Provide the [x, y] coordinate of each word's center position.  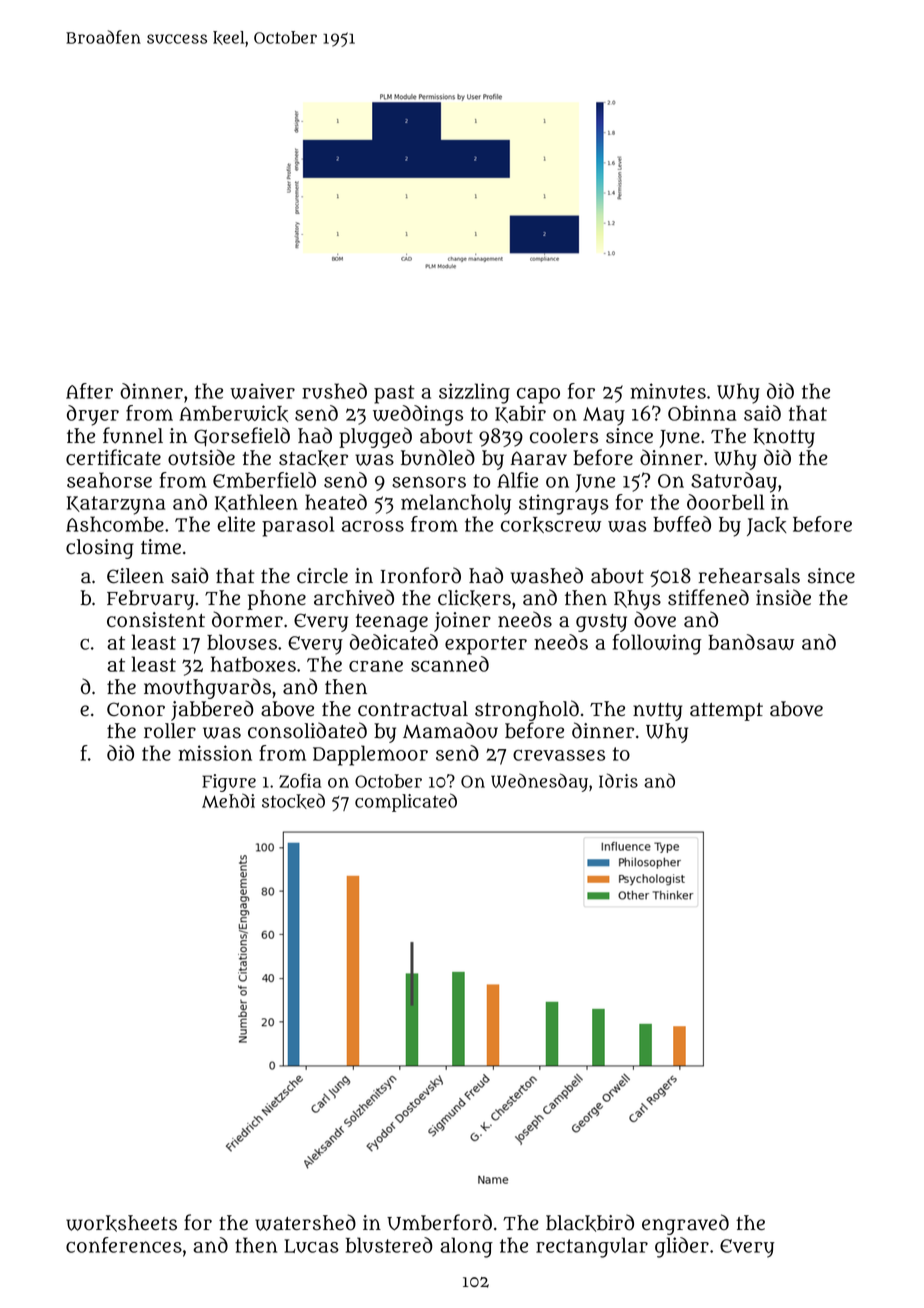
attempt [726, 712]
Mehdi [228, 800]
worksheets [121, 1223]
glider [682, 1247]
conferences [124, 1245]
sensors [429, 482]
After [89, 391]
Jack [767, 526]
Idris [618, 780]
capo [538, 396]
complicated [406, 802]
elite [236, 524]
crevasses [559, 755]
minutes [668, 391]
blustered [389, 1245]
